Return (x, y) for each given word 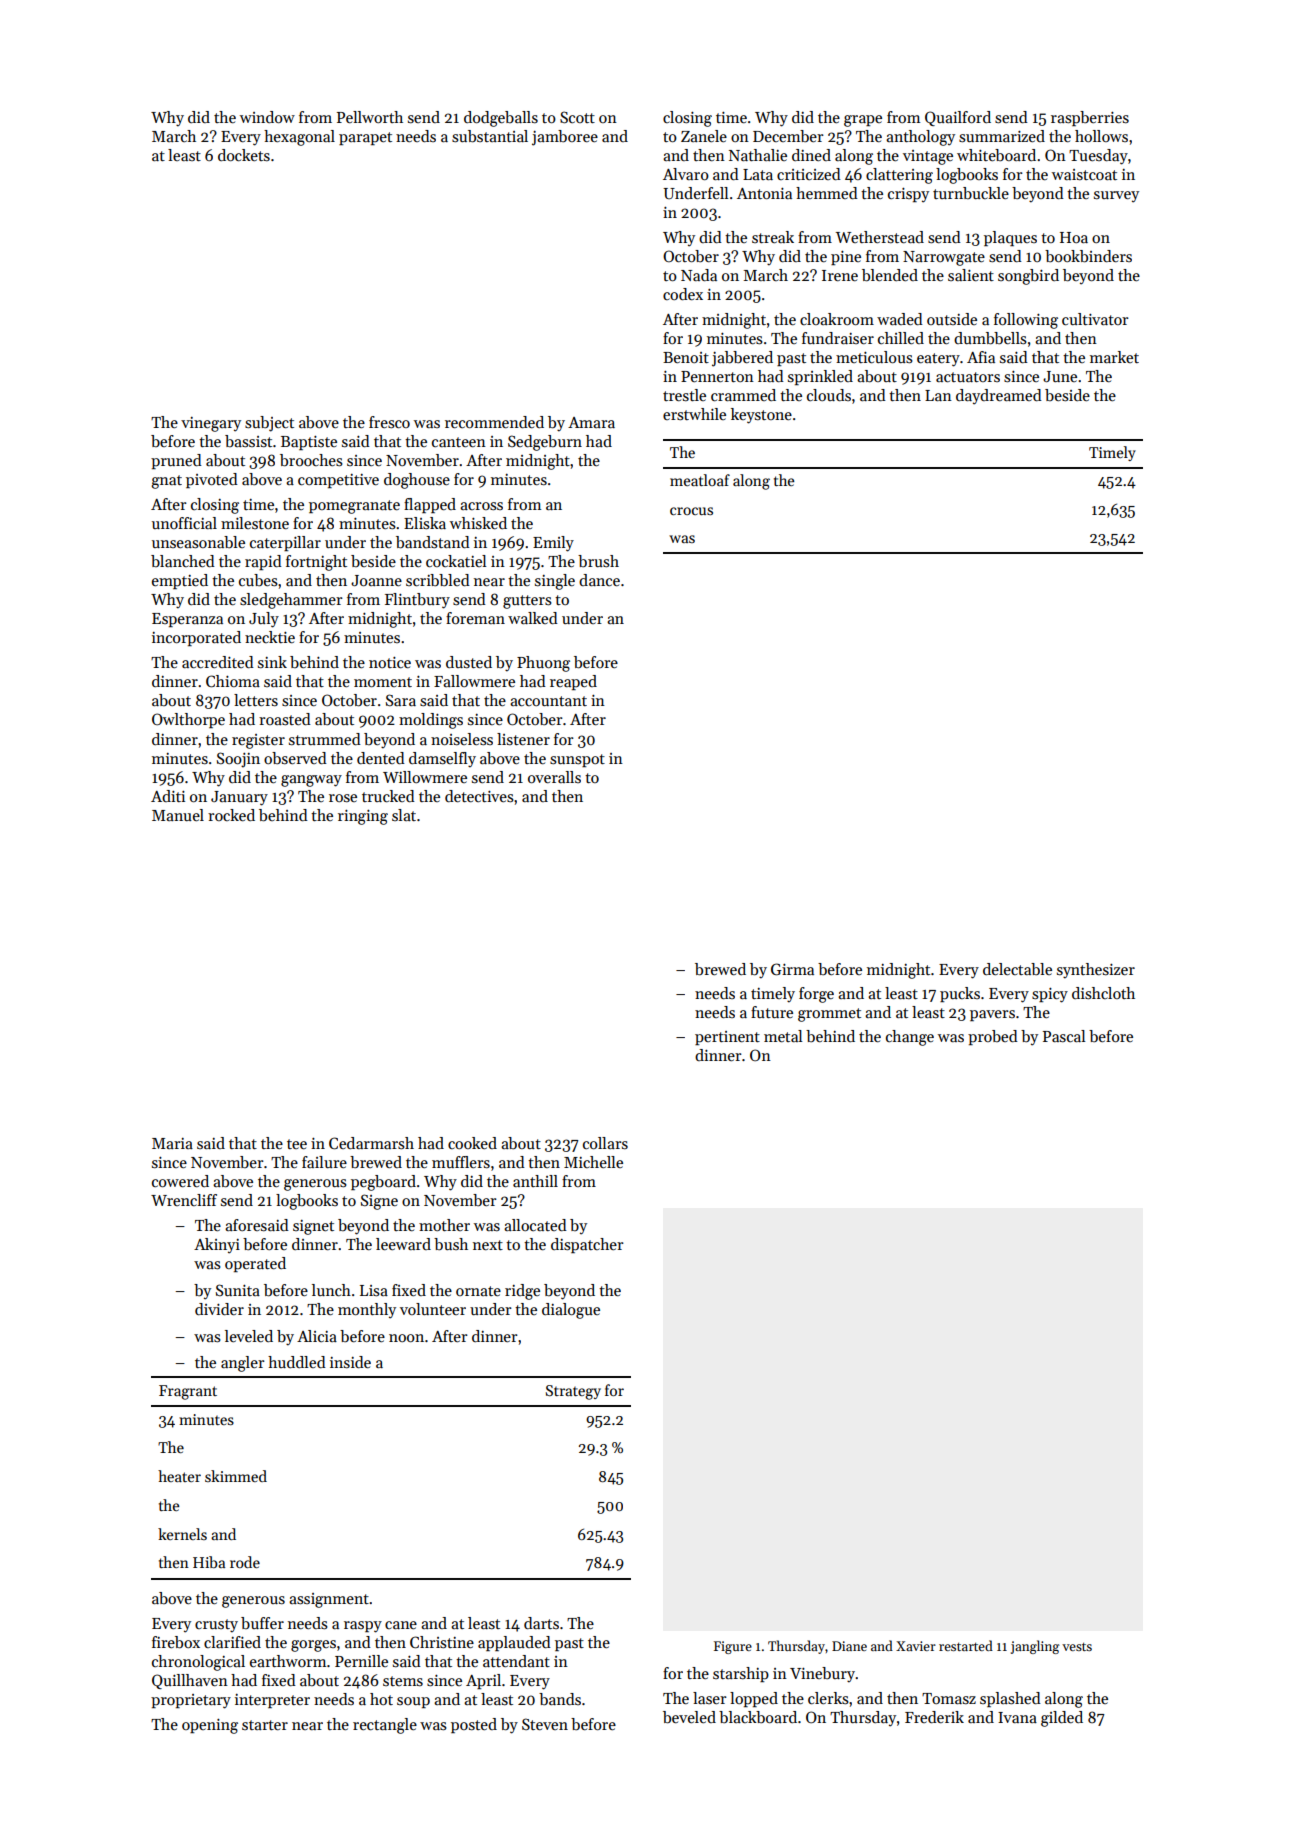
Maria (172, 1143)
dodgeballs (501, 119)
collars (605, 1143)
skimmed (236, 1476)
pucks (960, 994)
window (267, 117)
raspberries (1090, 118)
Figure (733, 1647)
